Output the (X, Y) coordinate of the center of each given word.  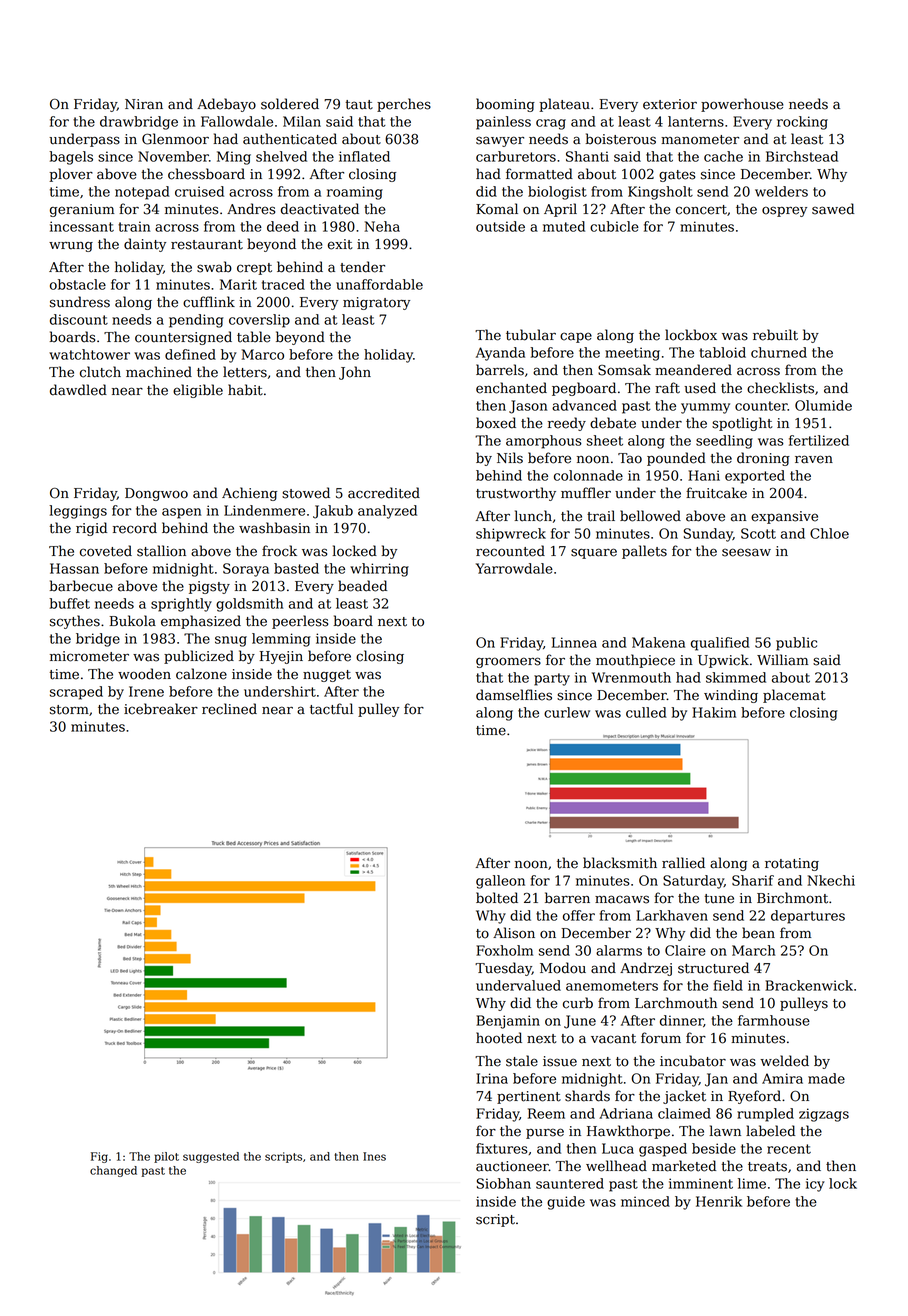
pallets (644, 552)
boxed (496, 423)
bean (758, 933)
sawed (833, 209)
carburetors (516, 156)
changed (113, 1171)
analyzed (387, 512)
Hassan (74, 568)
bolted (497, 898)
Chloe (829, 533)
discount (79, 319)
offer (579, 915)
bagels (71, 158)
